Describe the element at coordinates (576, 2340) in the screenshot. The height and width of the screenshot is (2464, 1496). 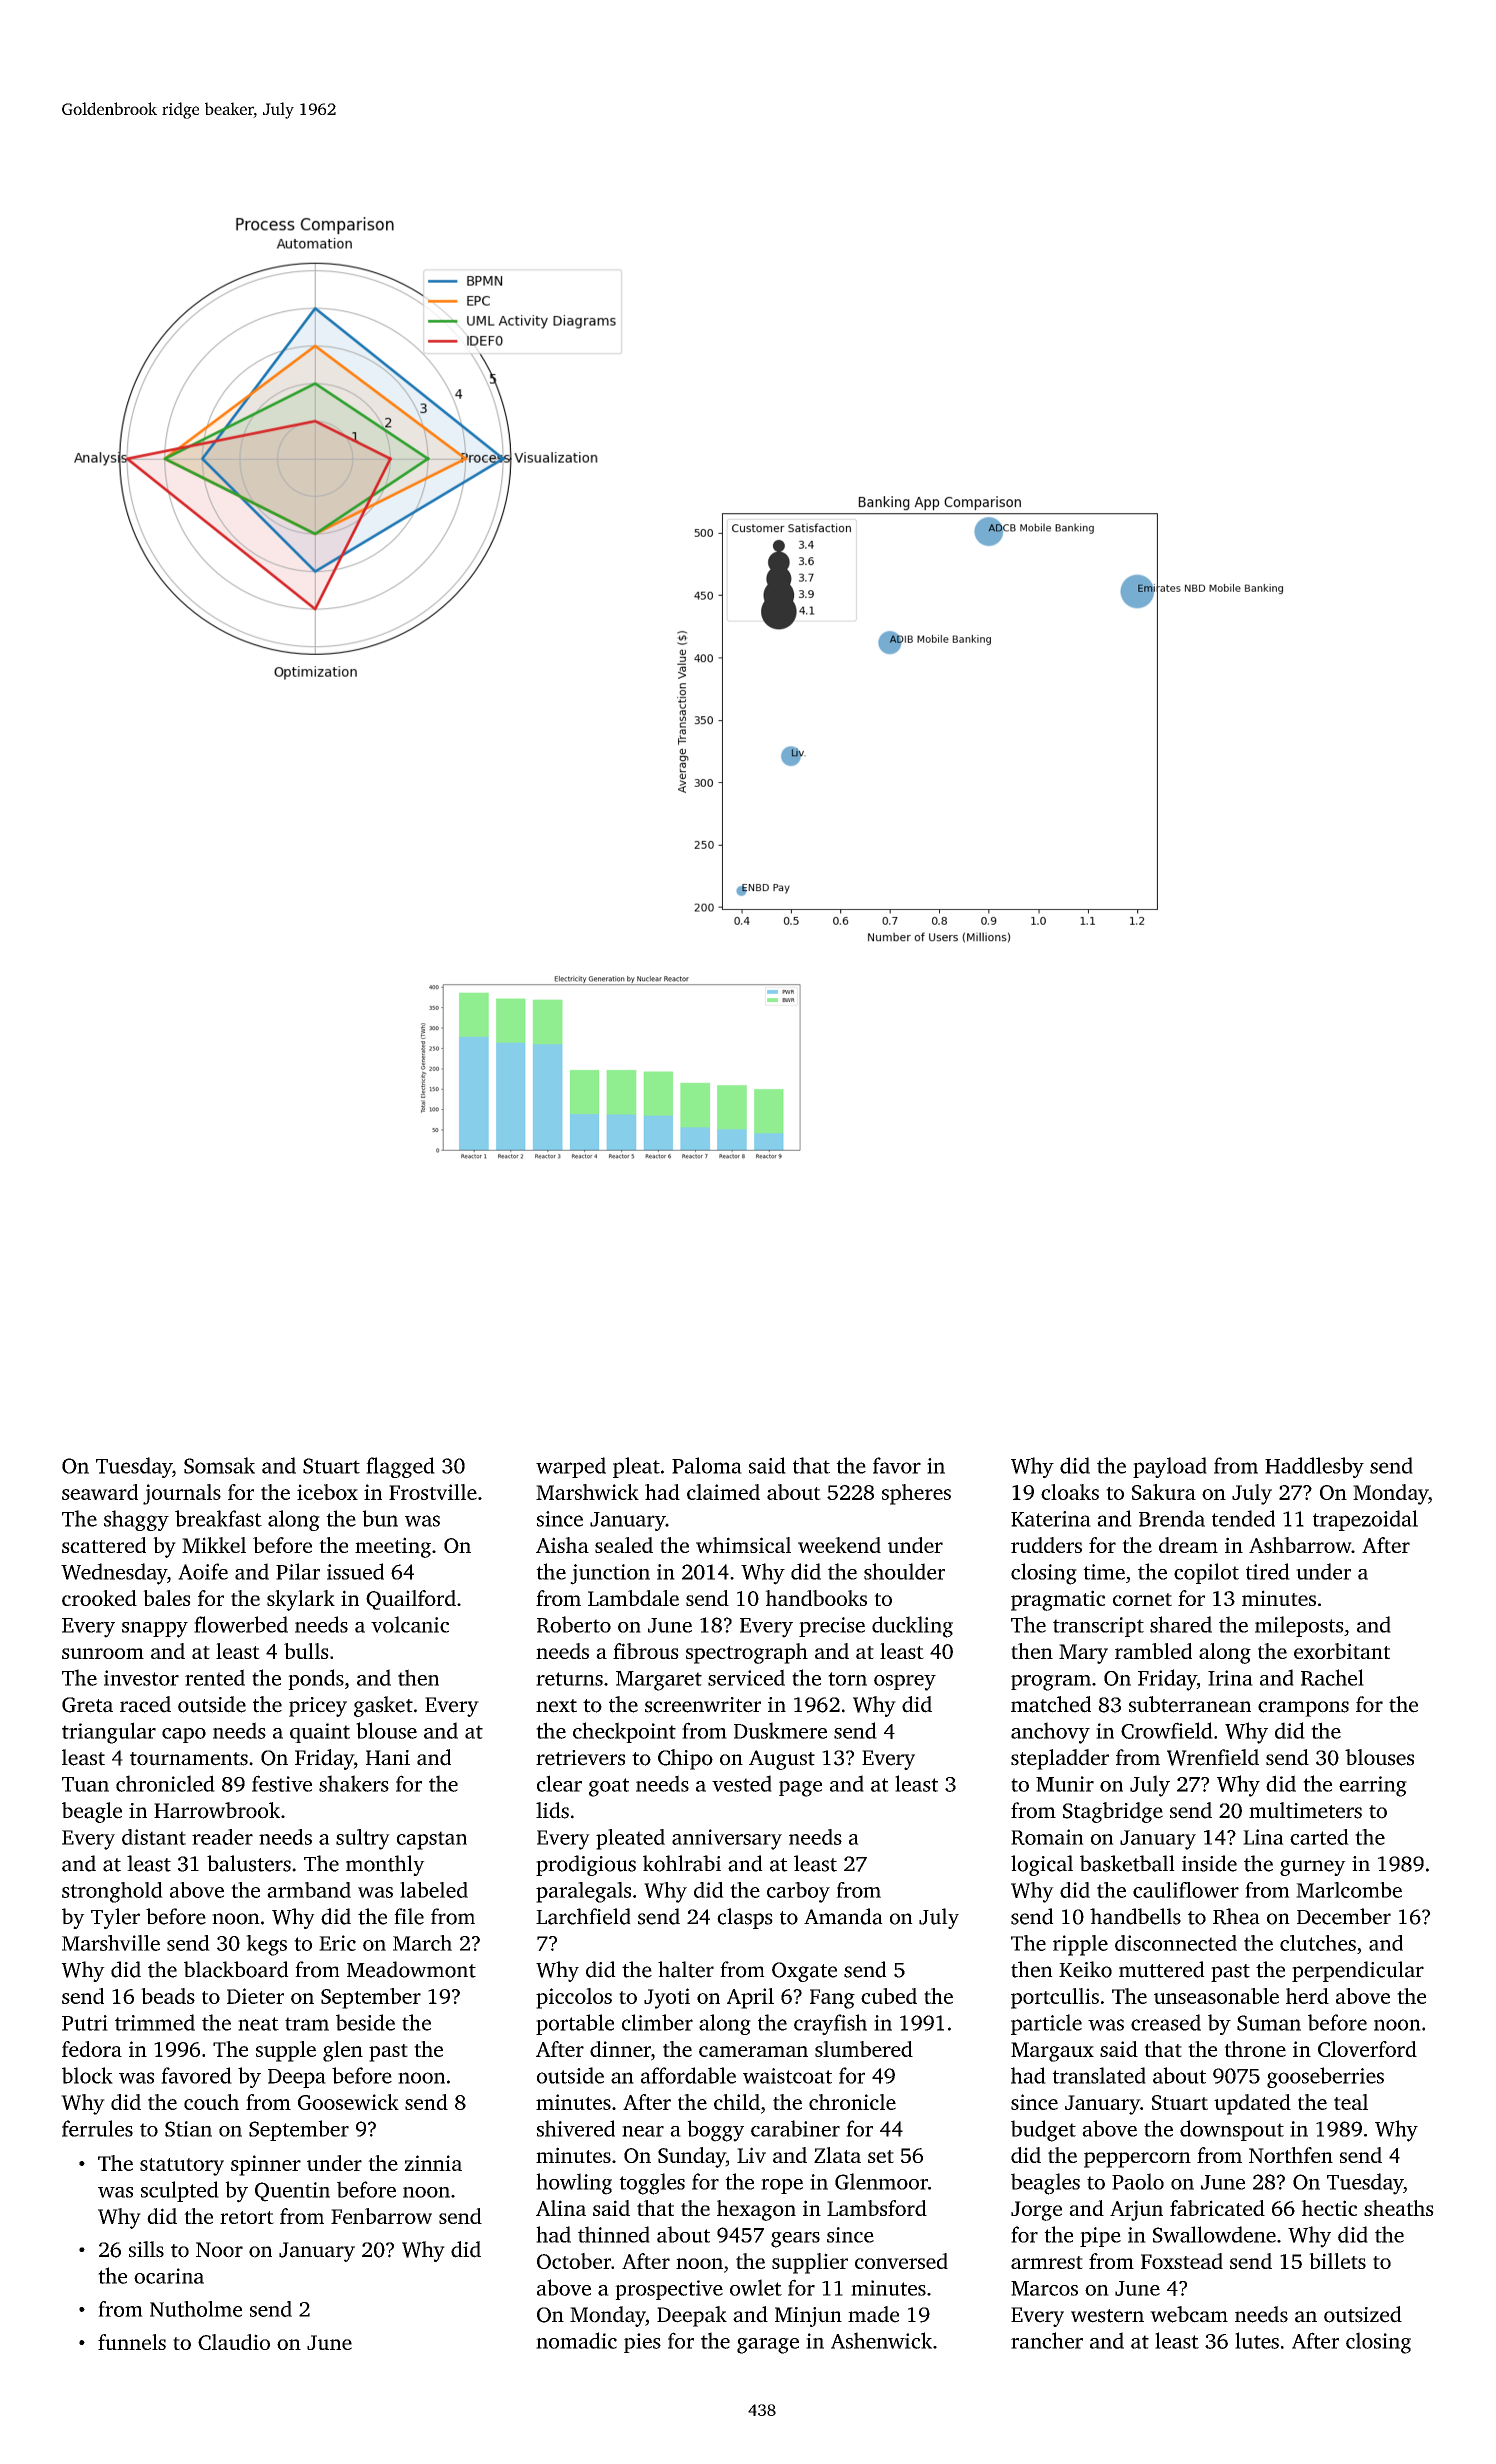
I see `nomadic` at that location.
